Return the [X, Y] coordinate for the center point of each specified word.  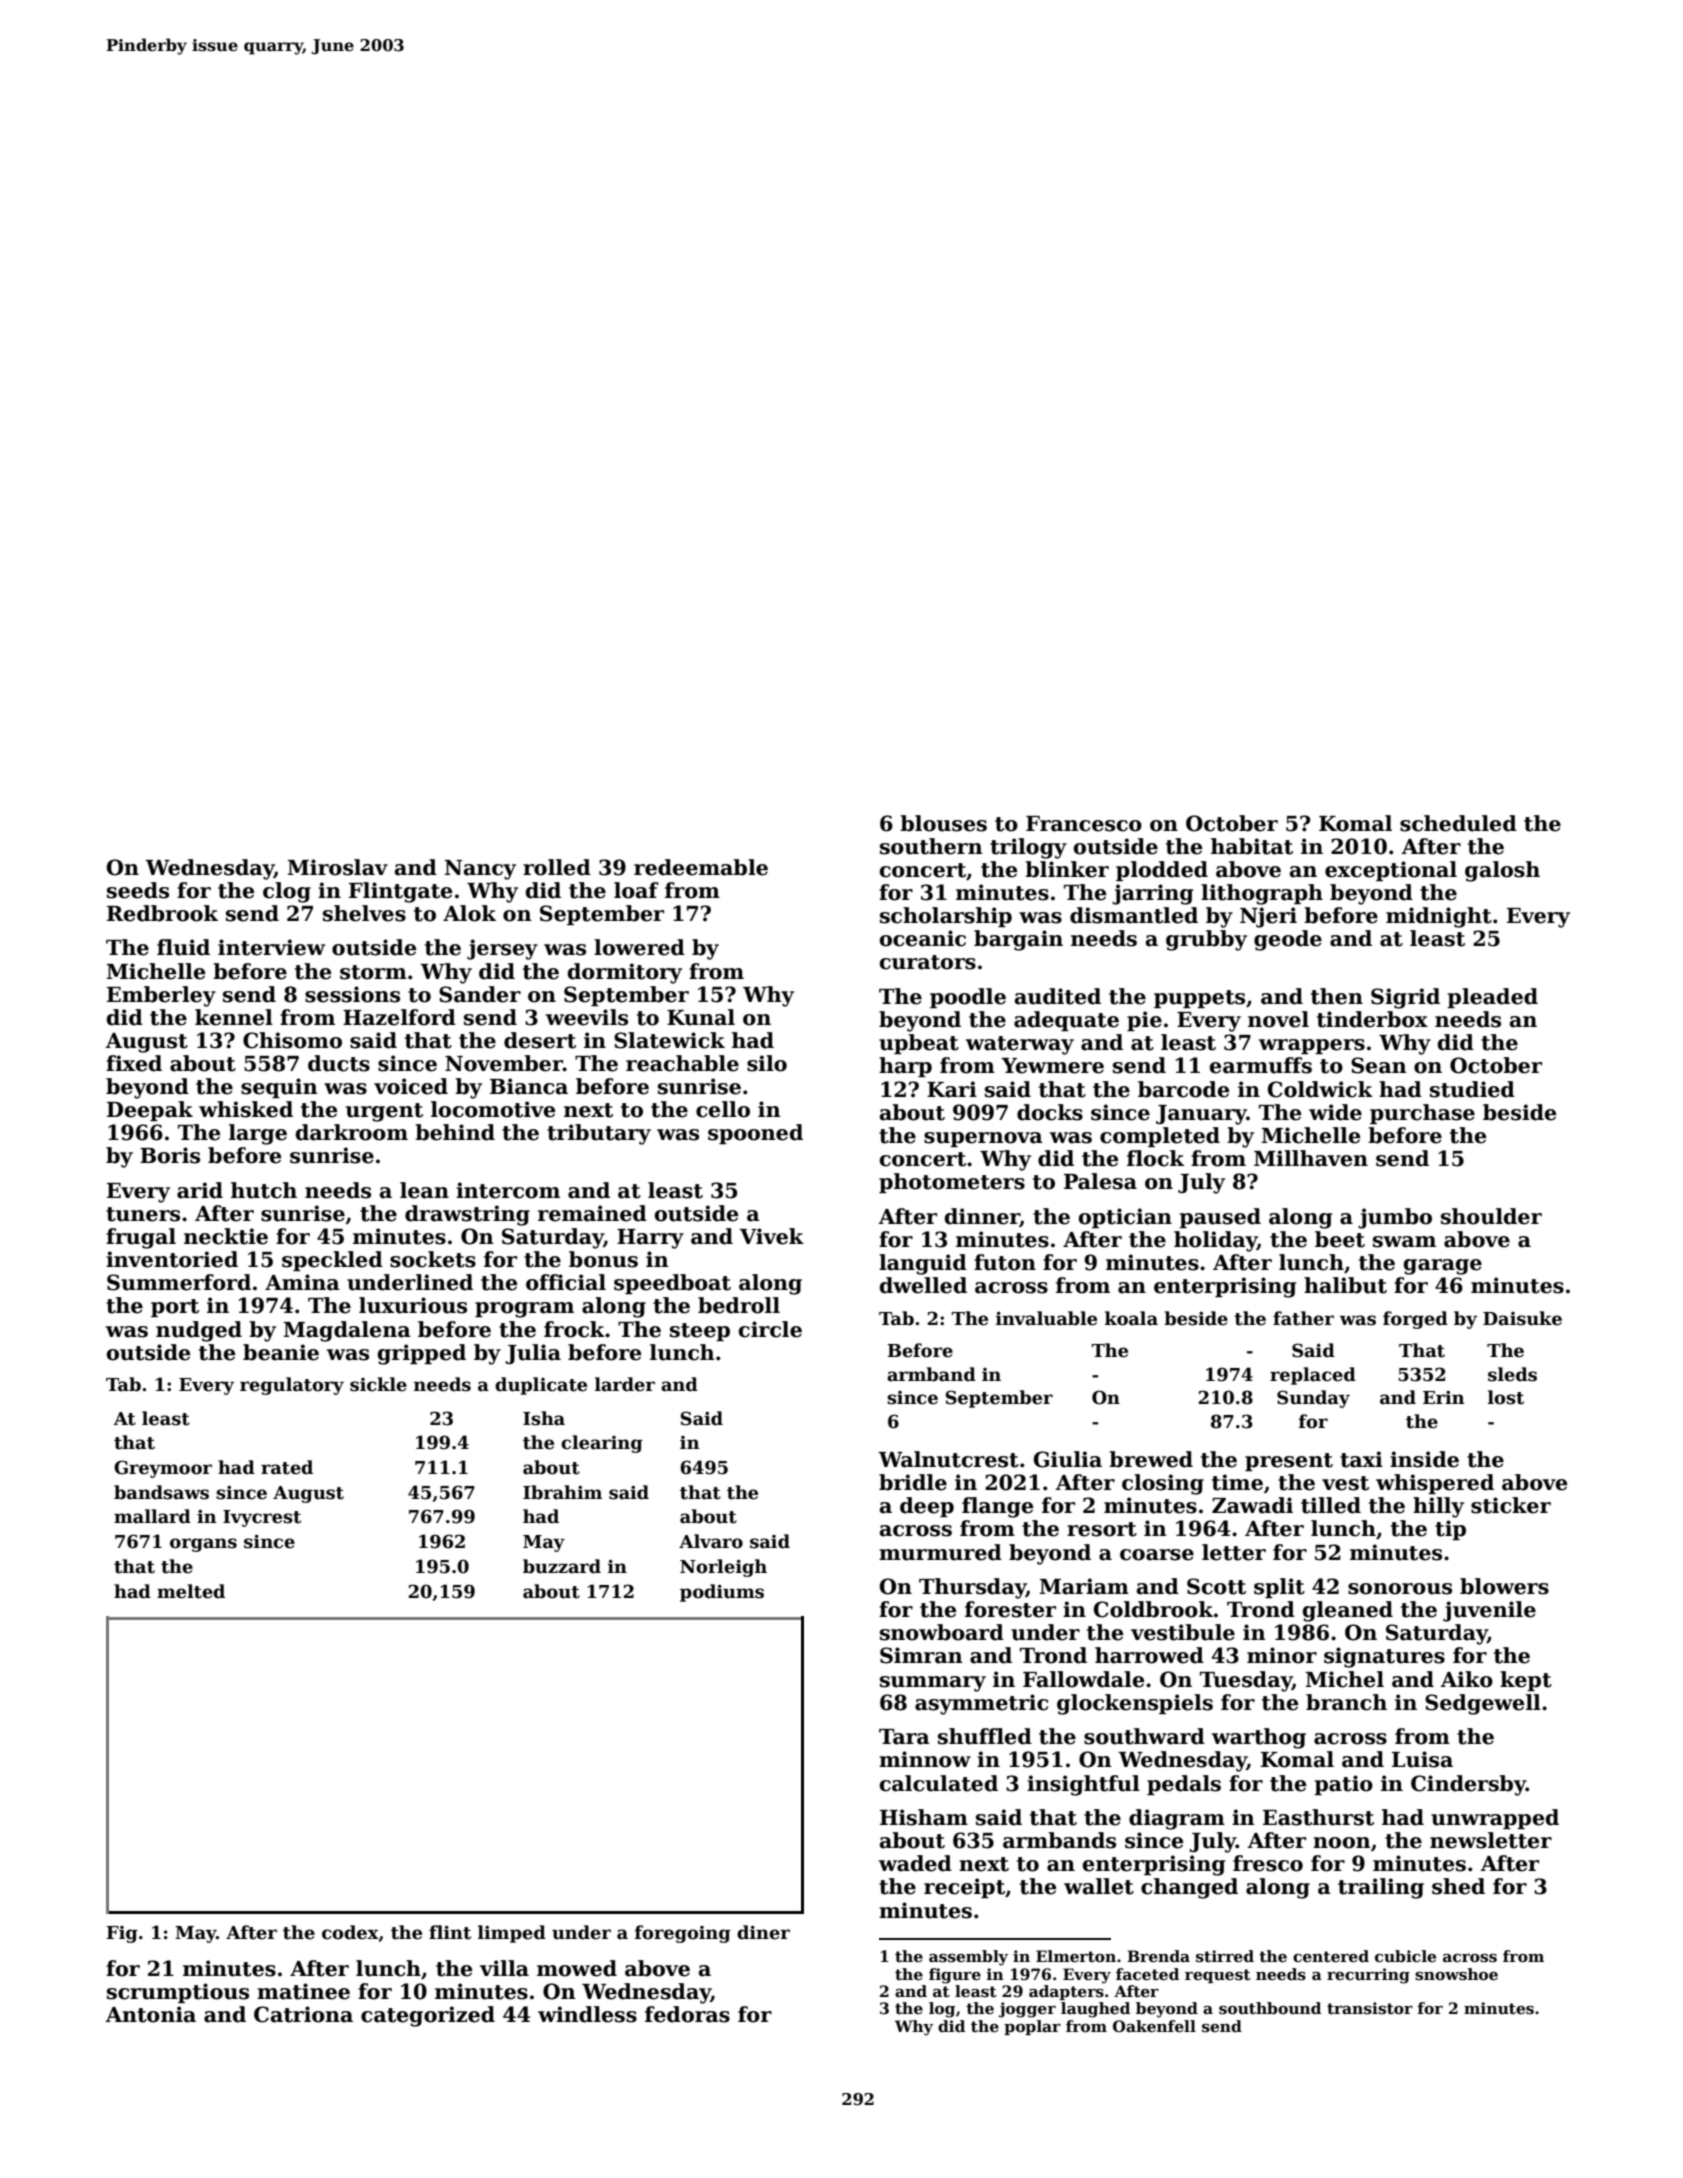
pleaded [1492, 998]
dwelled [923, 1285]
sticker [1511, 1505]
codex [350, 1932]
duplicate [541, 1386]
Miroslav [338, 867]
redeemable [701, 867]
